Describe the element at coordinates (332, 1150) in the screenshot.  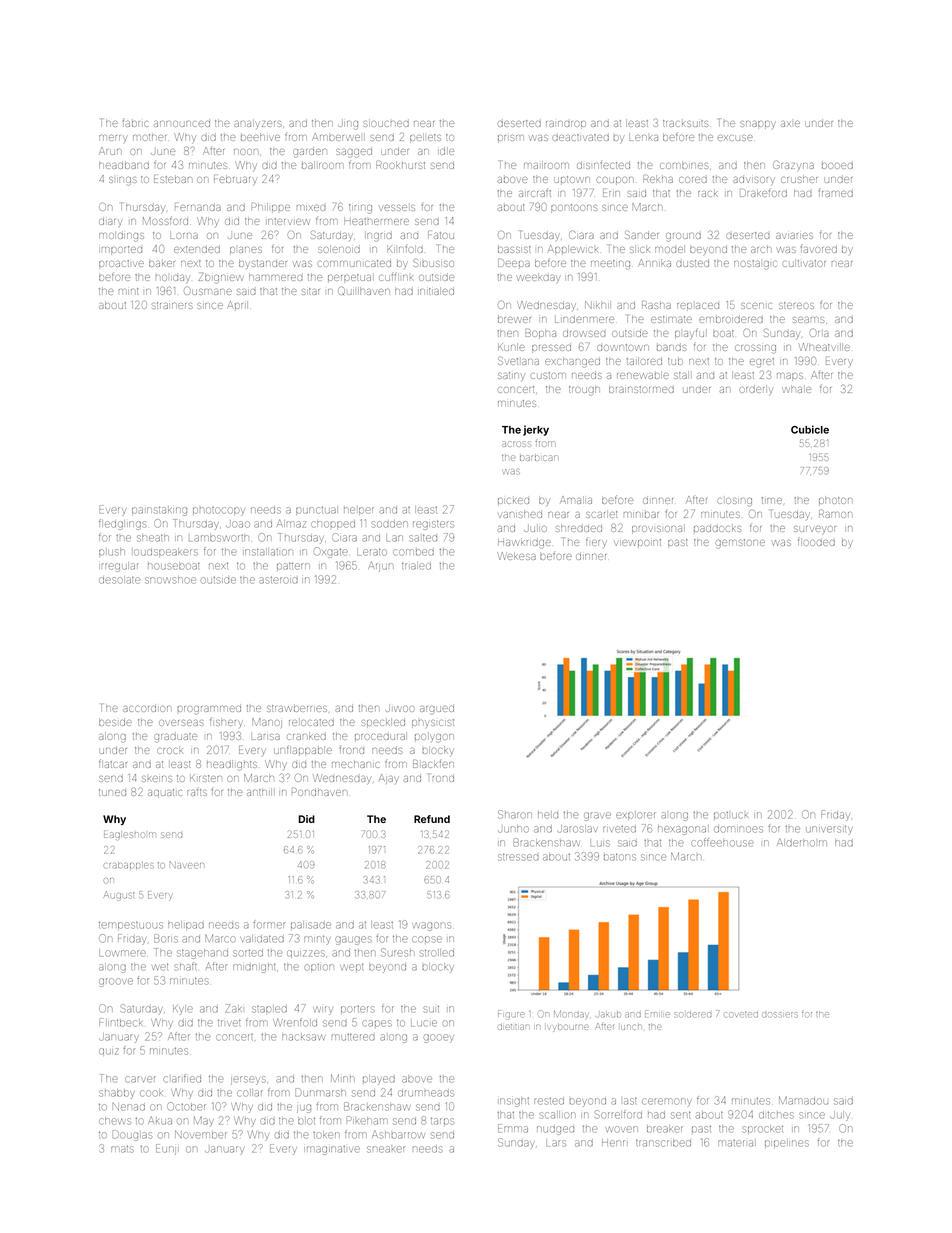
I see `imaginative` at that location.
